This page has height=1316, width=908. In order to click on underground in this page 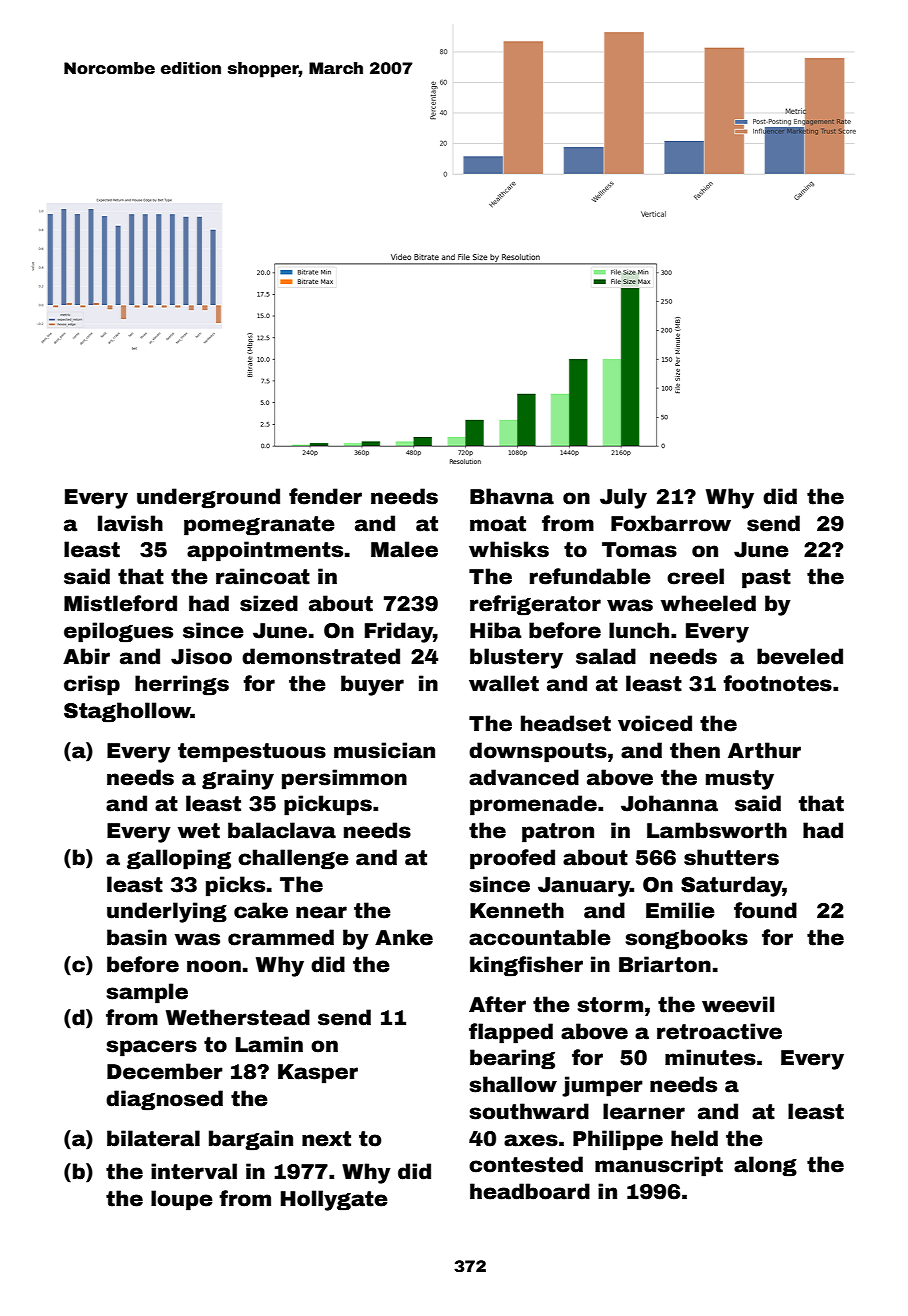, I will do `click(208, 498)`.
